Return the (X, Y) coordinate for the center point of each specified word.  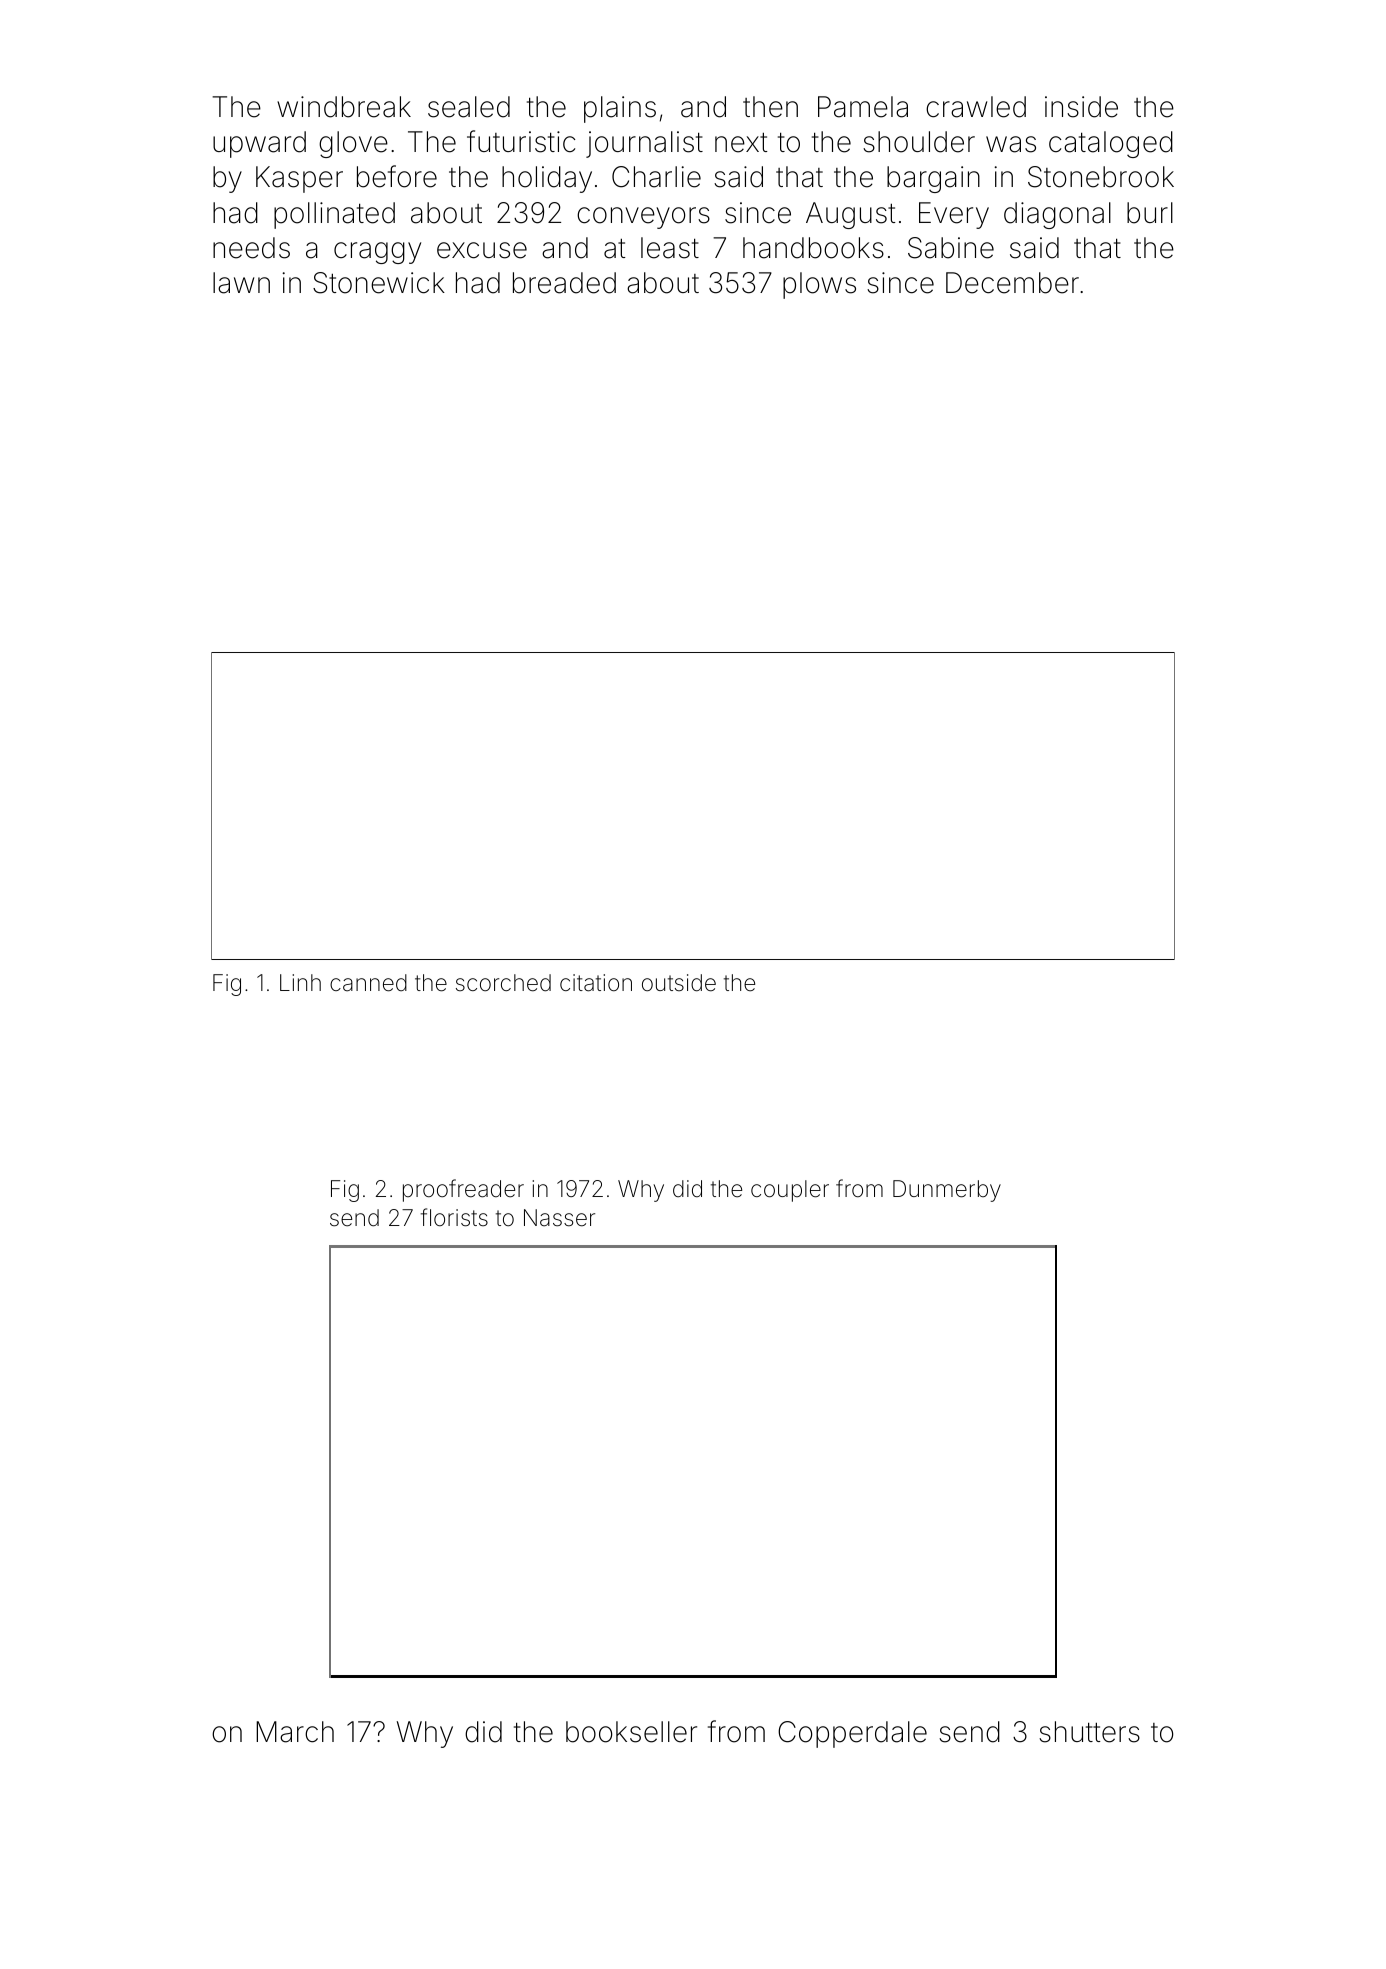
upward (259, 144)
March (295, 1732)
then (770, 107)
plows (819, 285)
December (1012, 283)
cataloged (1111, 144)
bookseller (631, 1732)
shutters (1089, 1732)
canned (368, 983)
